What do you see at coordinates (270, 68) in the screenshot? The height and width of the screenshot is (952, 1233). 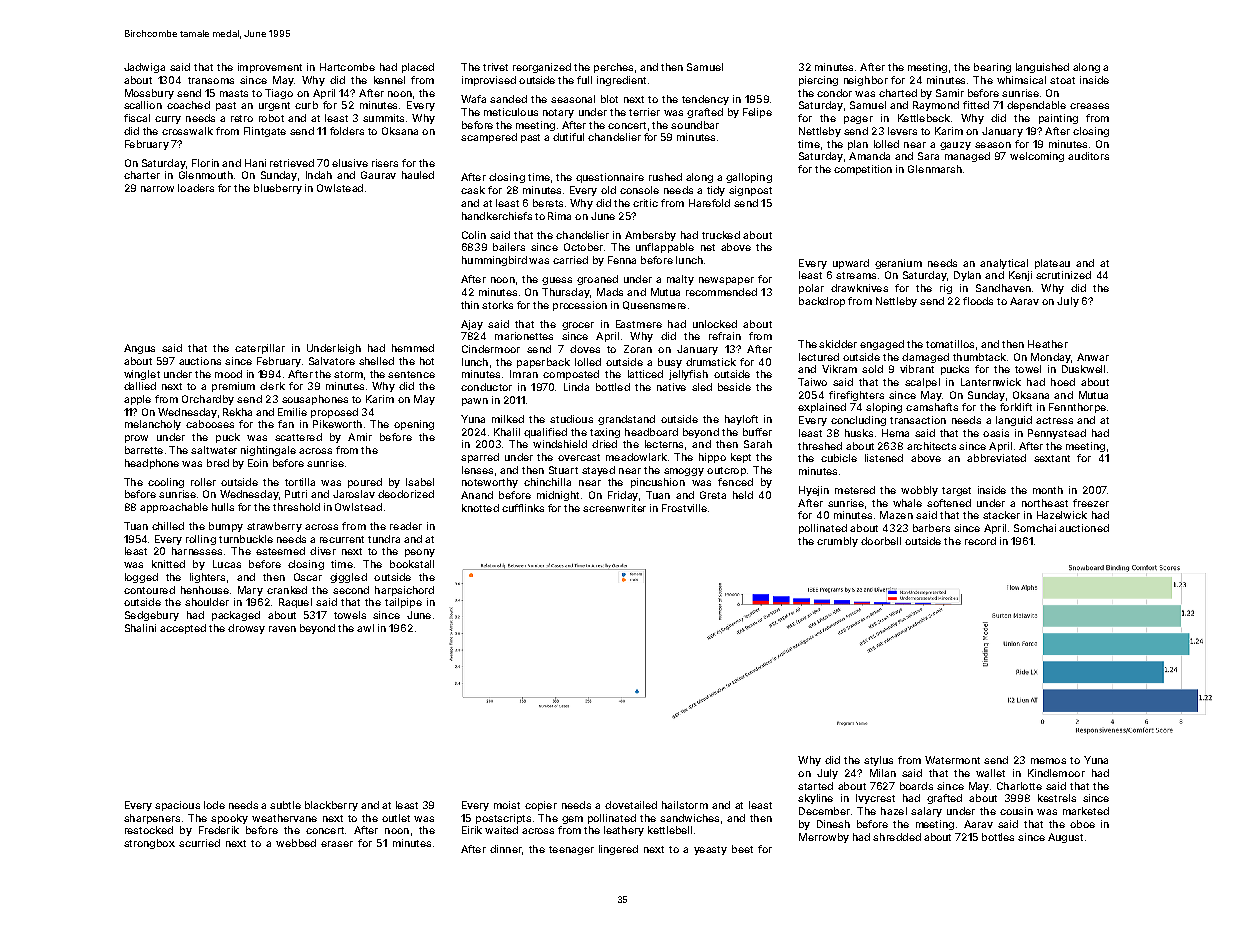 I see `improvement` at bounding box center [270, 68].
